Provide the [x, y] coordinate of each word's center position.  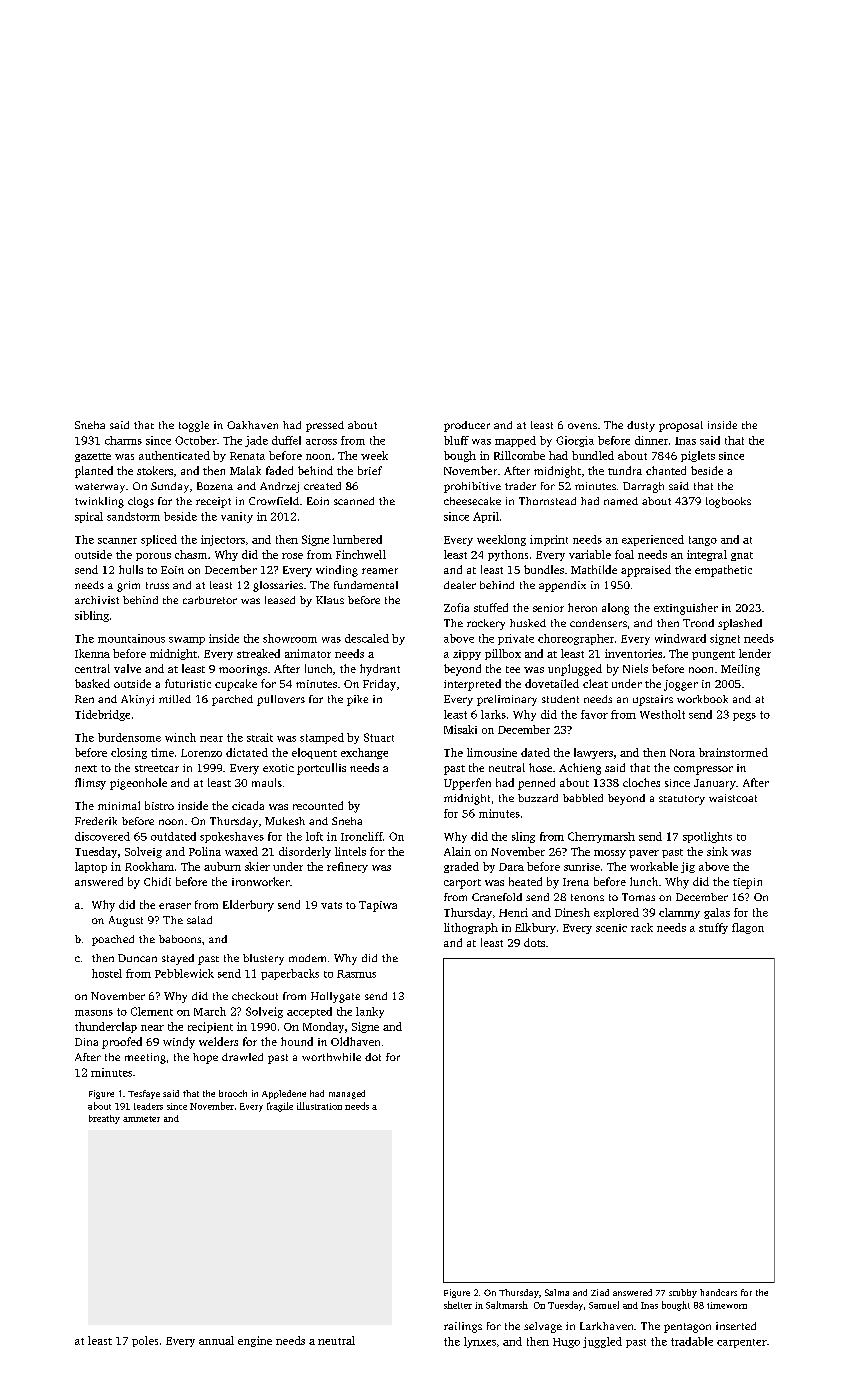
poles [145, 1341]
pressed [325, 426]
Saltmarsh [507, 1305]
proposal [681, 426]
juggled [602, 1342]
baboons [180, 939]
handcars [718, 1292]
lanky [370, 1012]
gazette [93, 457]
